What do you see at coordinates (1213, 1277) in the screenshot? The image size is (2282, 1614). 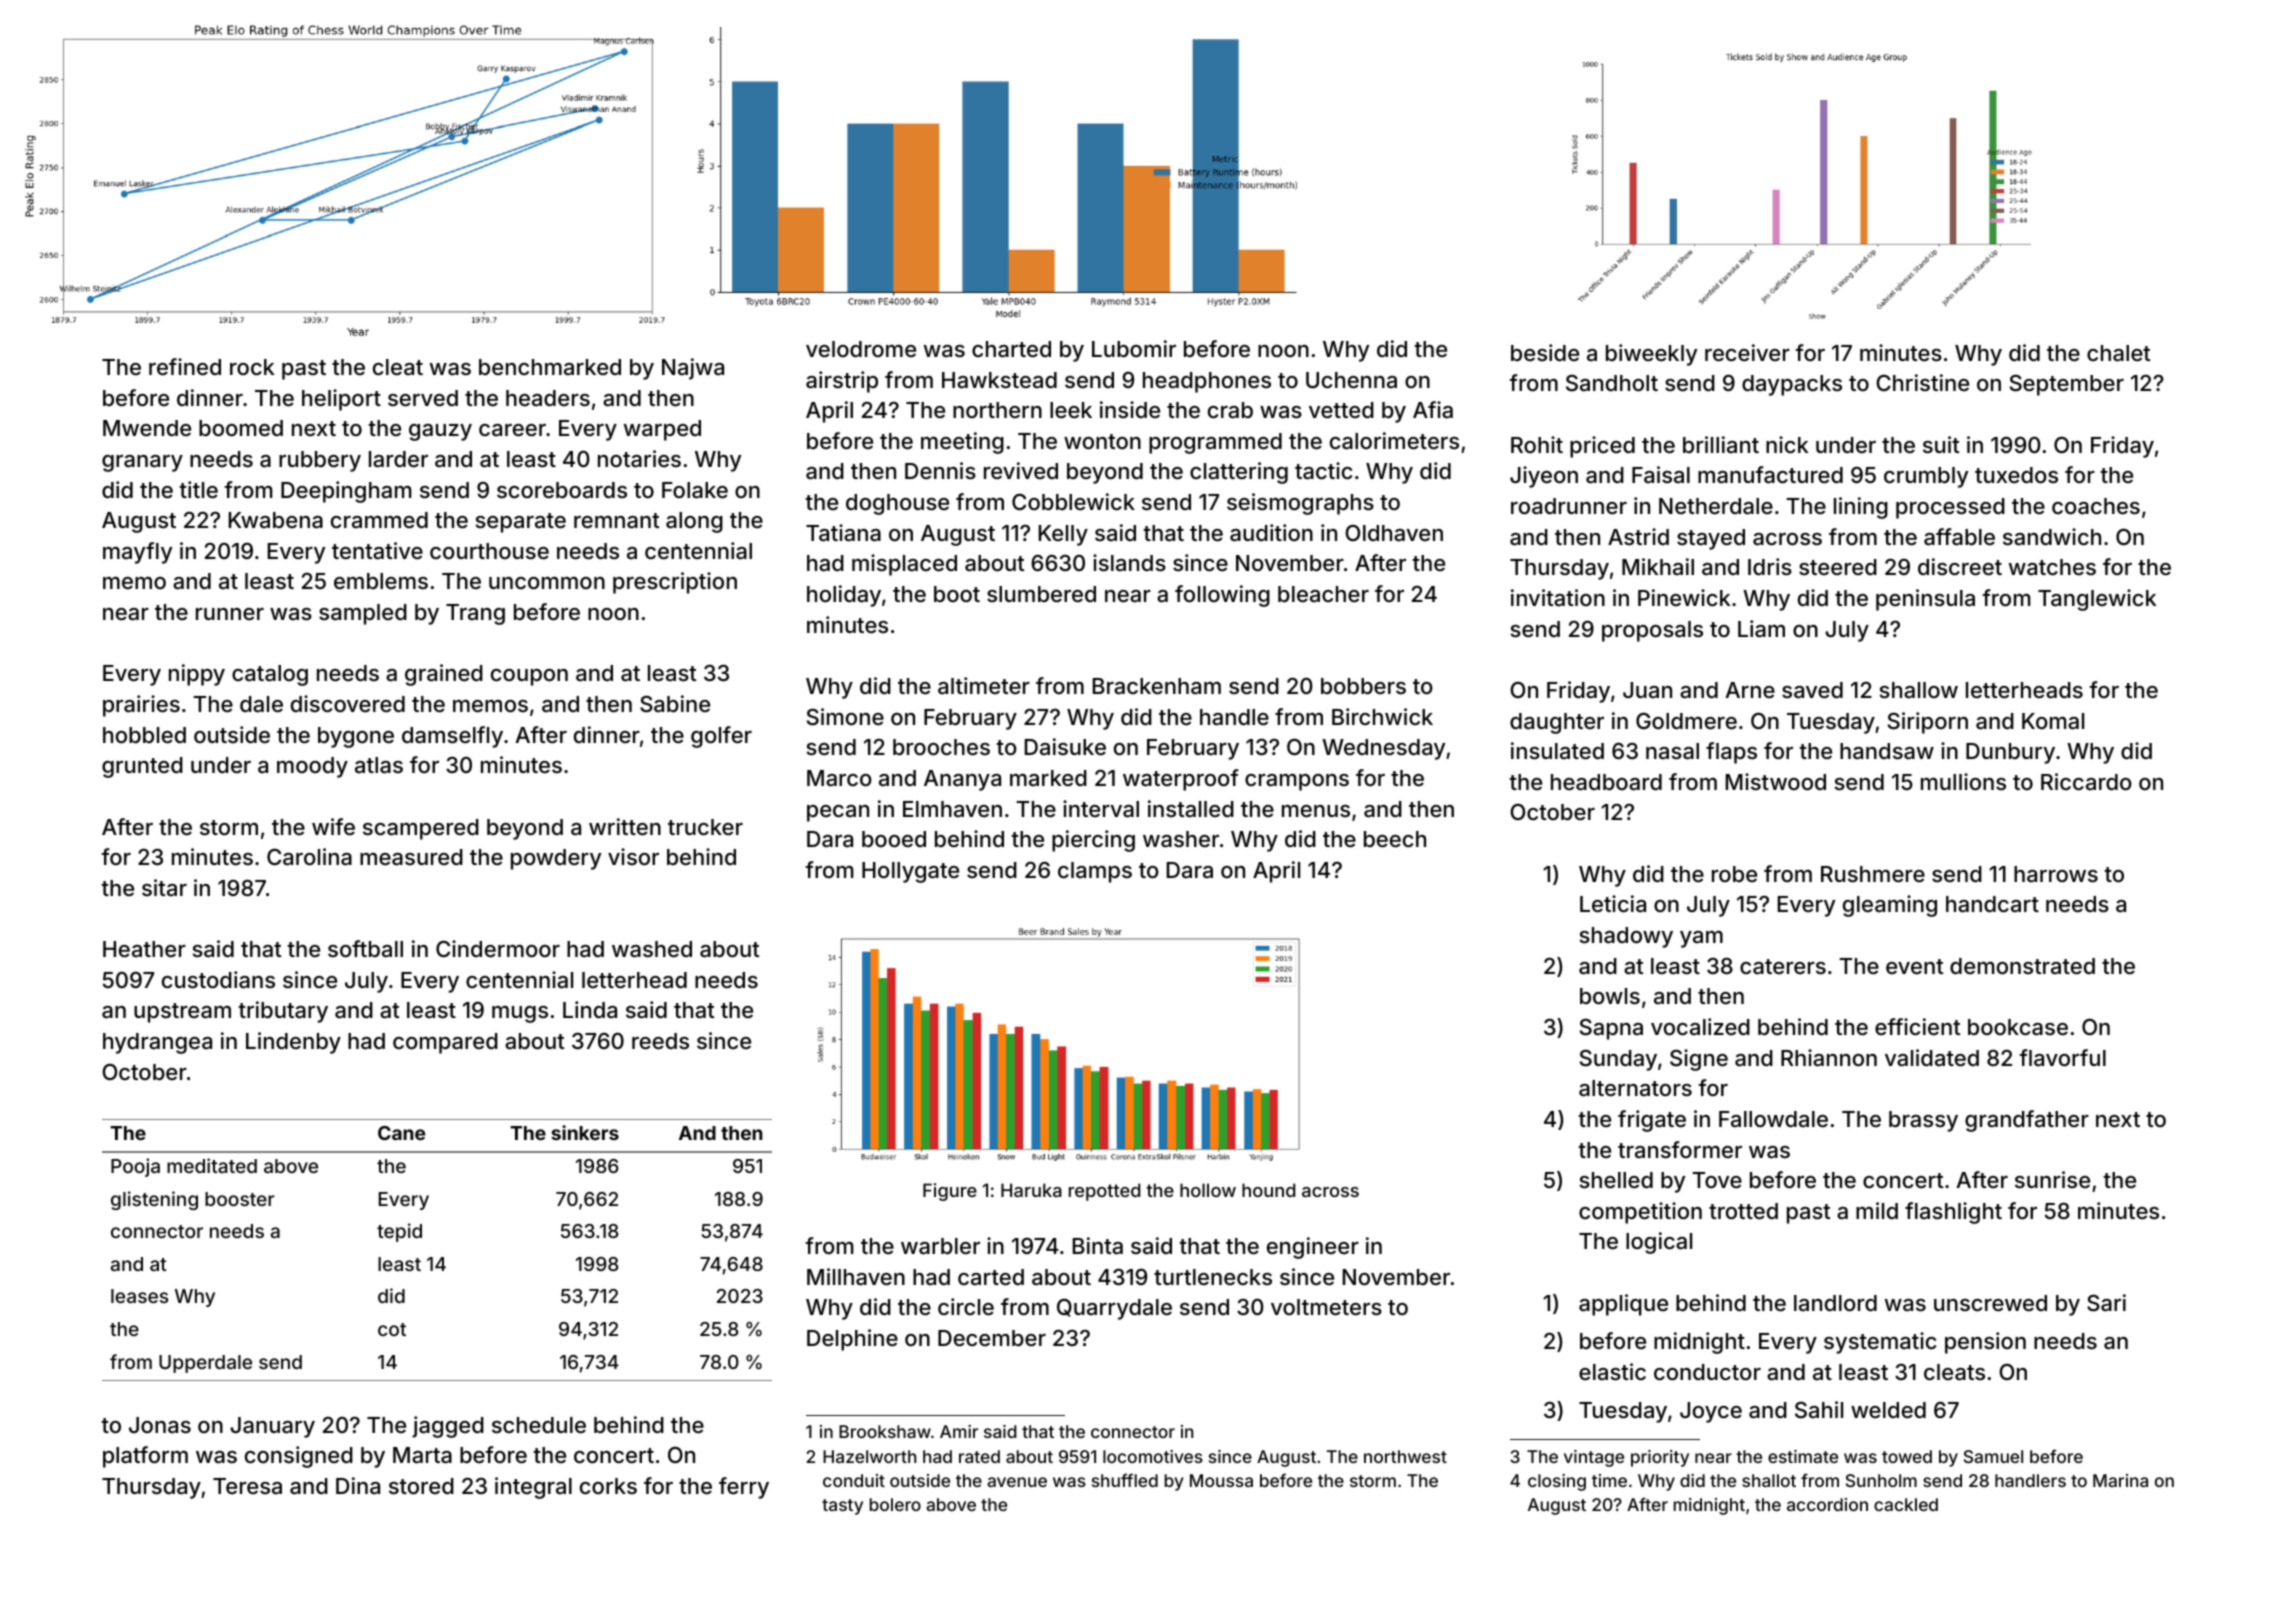 I see `turtlenecks` at bounding box center [1213, 1277].
